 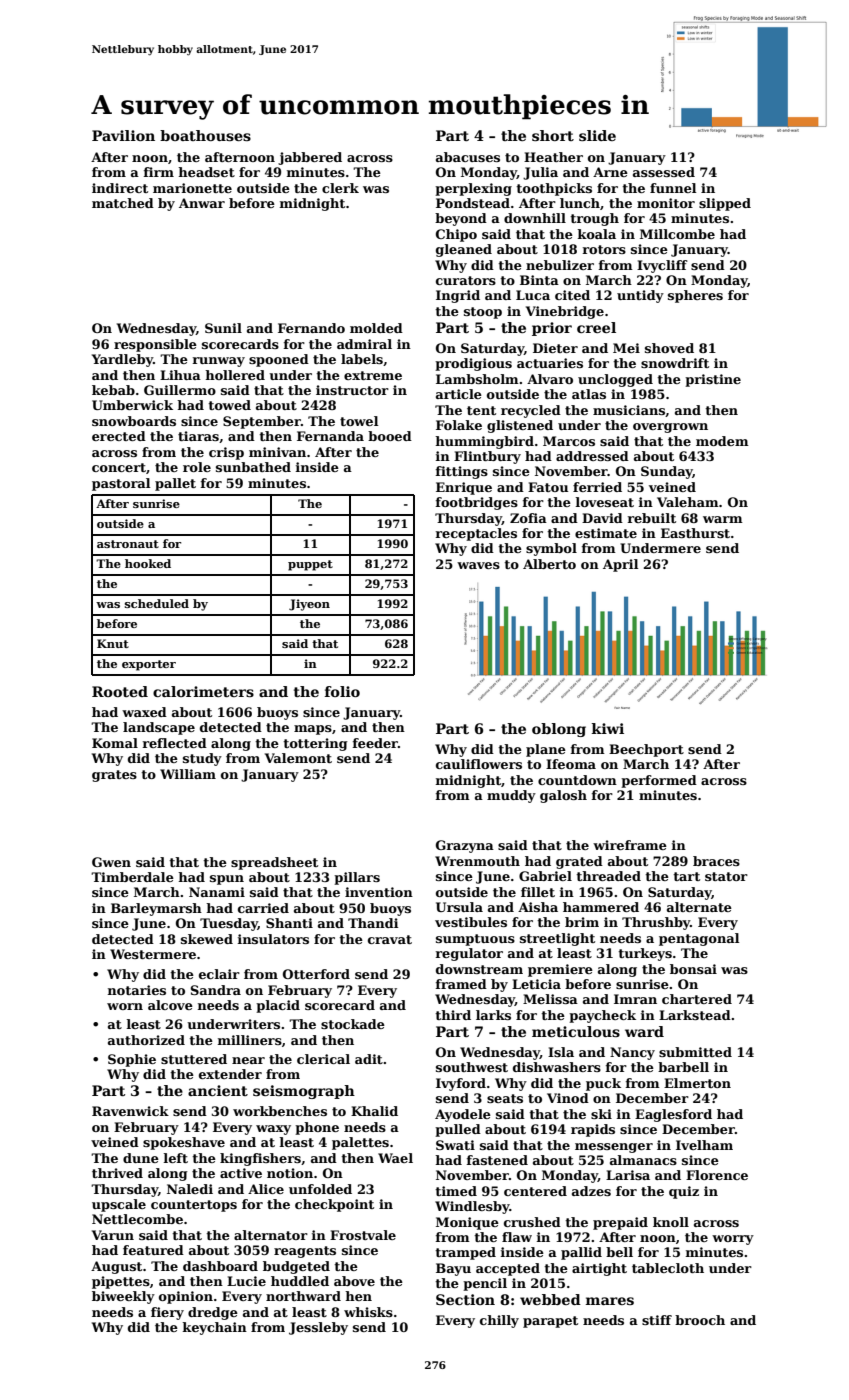 I want to click on southwest, so click(x=472, y=1067).
